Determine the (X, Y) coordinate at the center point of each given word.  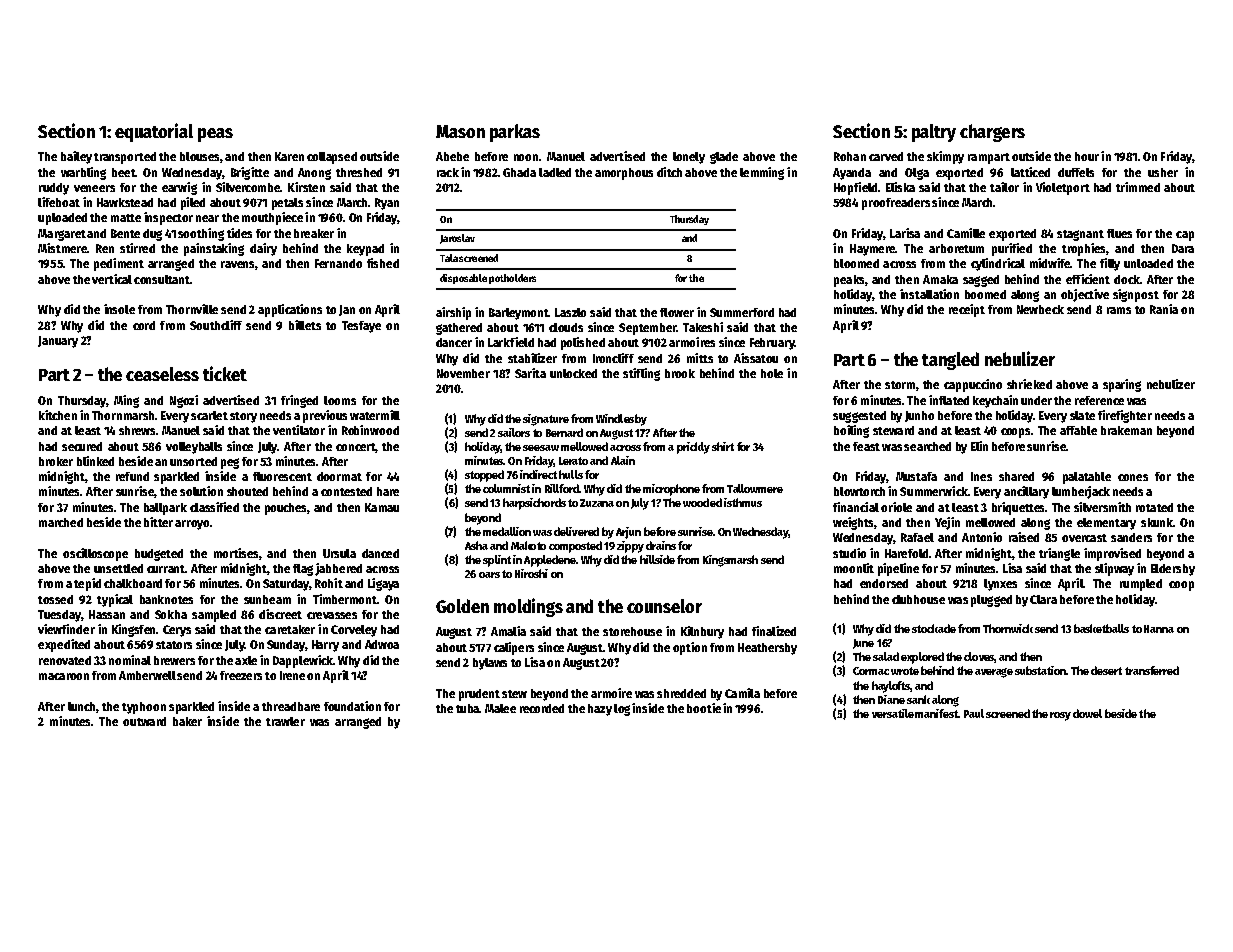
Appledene (550, 561)
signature (546, 420)
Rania (1164, 309)
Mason (460, 131)
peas (215, 135)
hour (1087, 156)
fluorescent (282, 476)
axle (246, 660)
